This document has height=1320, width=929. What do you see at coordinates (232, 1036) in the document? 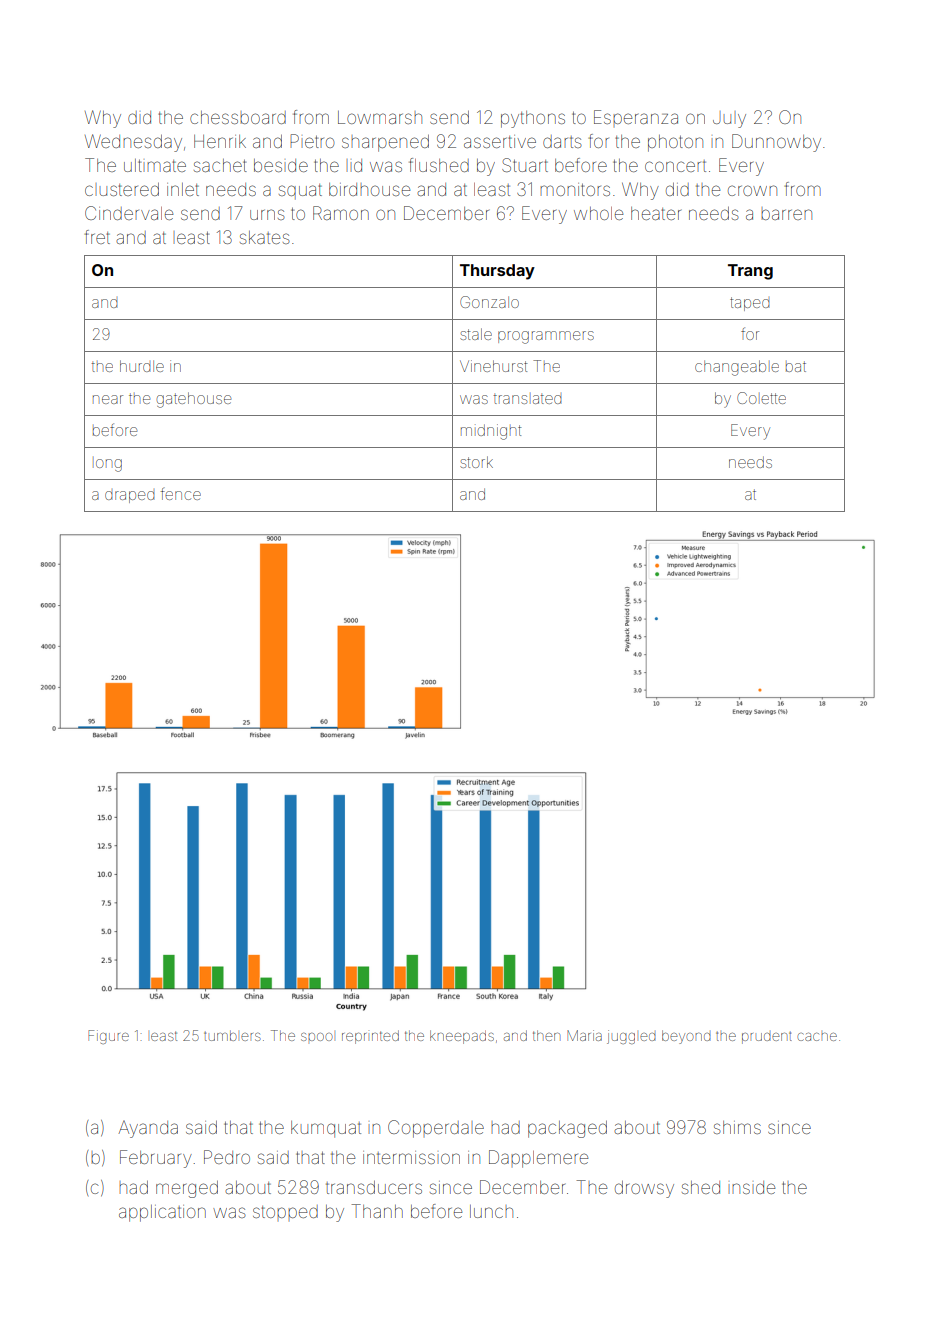
I see `tumblers` at bounding box center [232, 1036].
